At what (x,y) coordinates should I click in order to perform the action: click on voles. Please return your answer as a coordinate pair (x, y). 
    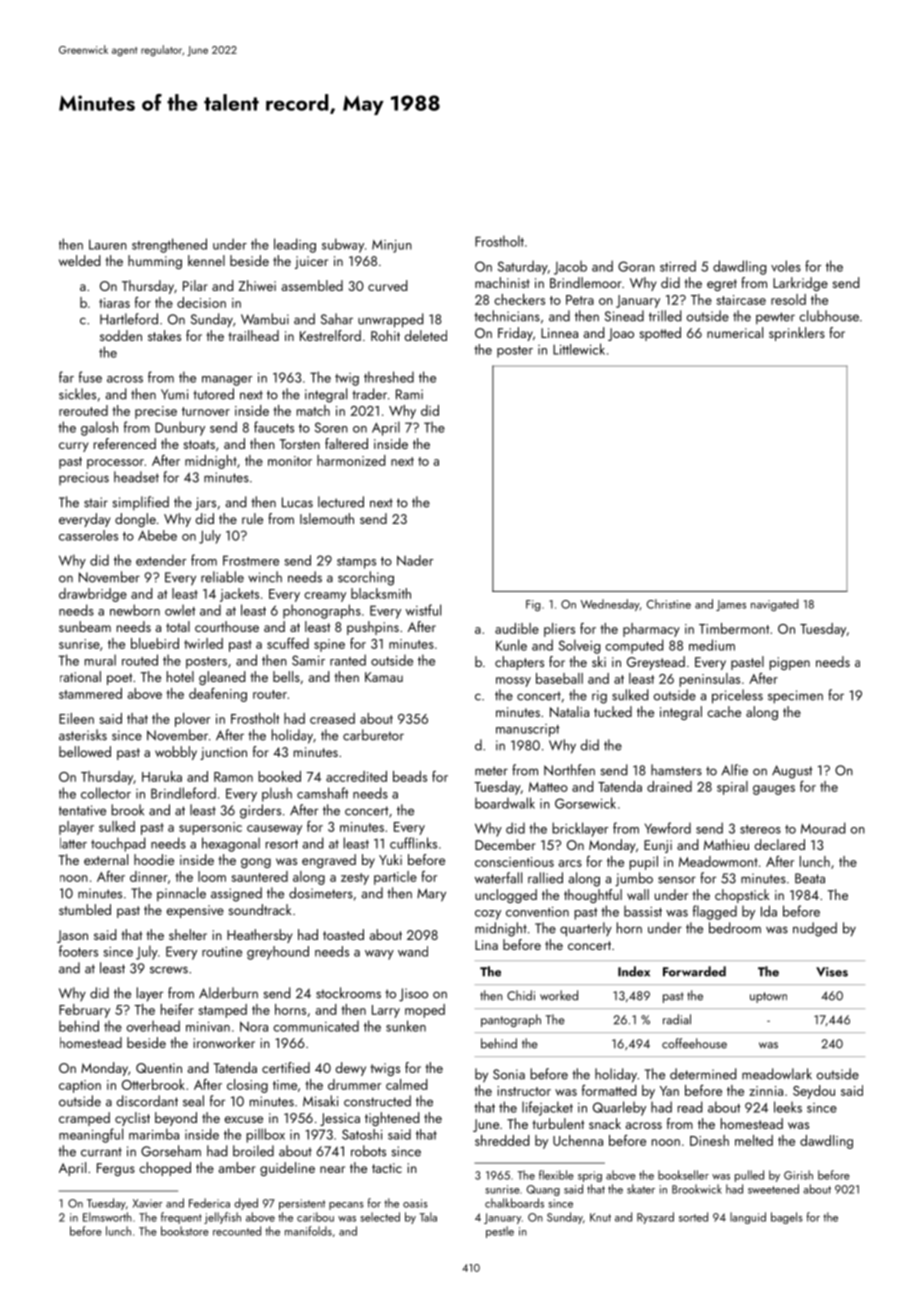
    Looking at the image, I should click on (786, 266).
